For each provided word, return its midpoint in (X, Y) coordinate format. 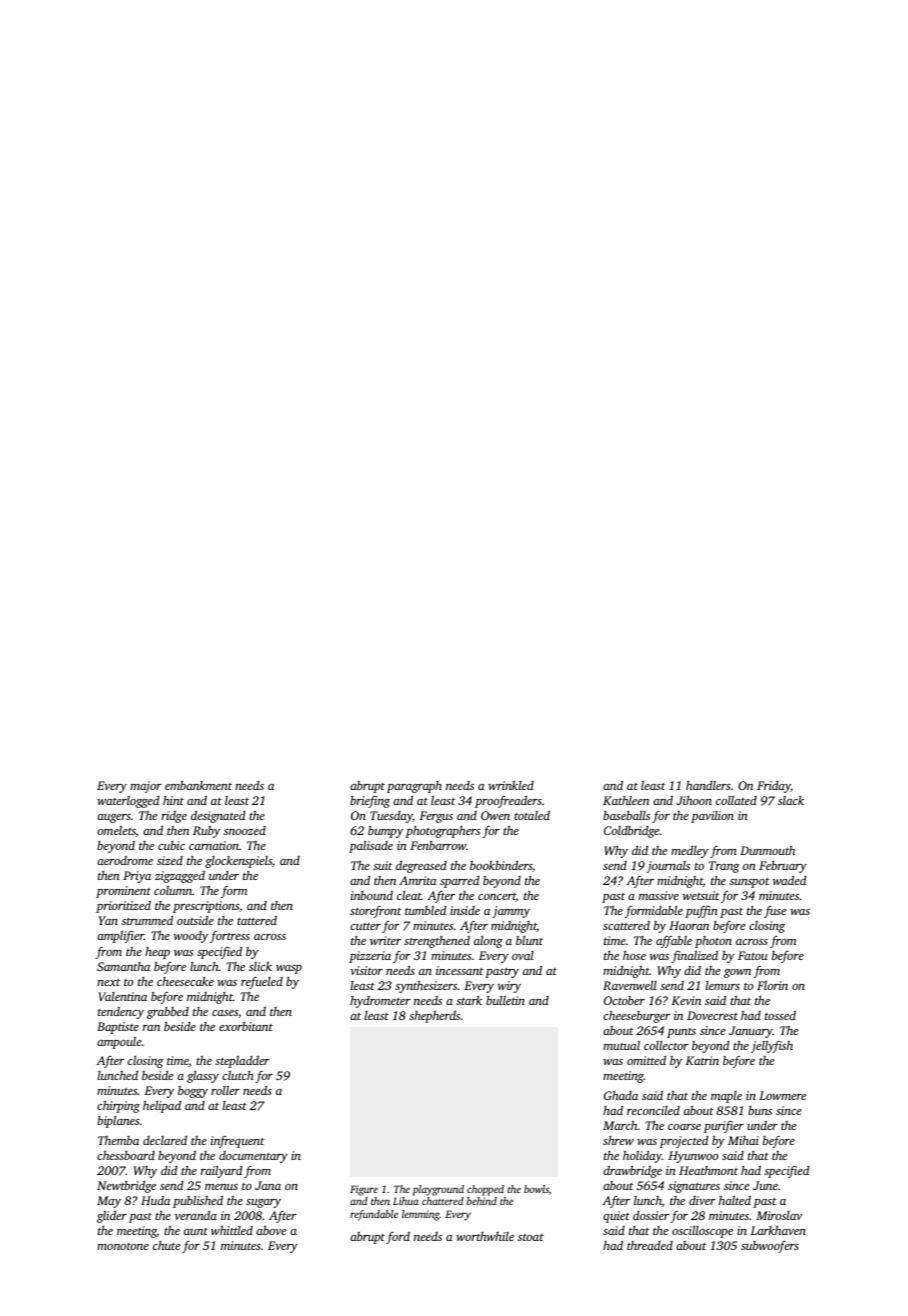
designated (218, 816)
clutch (238, 1075)
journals (668, 867)
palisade (371, 847)
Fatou (753, 955)
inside (465, 910)
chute (166, 1245)
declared (165, 1140)
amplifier (120, 936)
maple (726, 1097)
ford (398, 1238)
